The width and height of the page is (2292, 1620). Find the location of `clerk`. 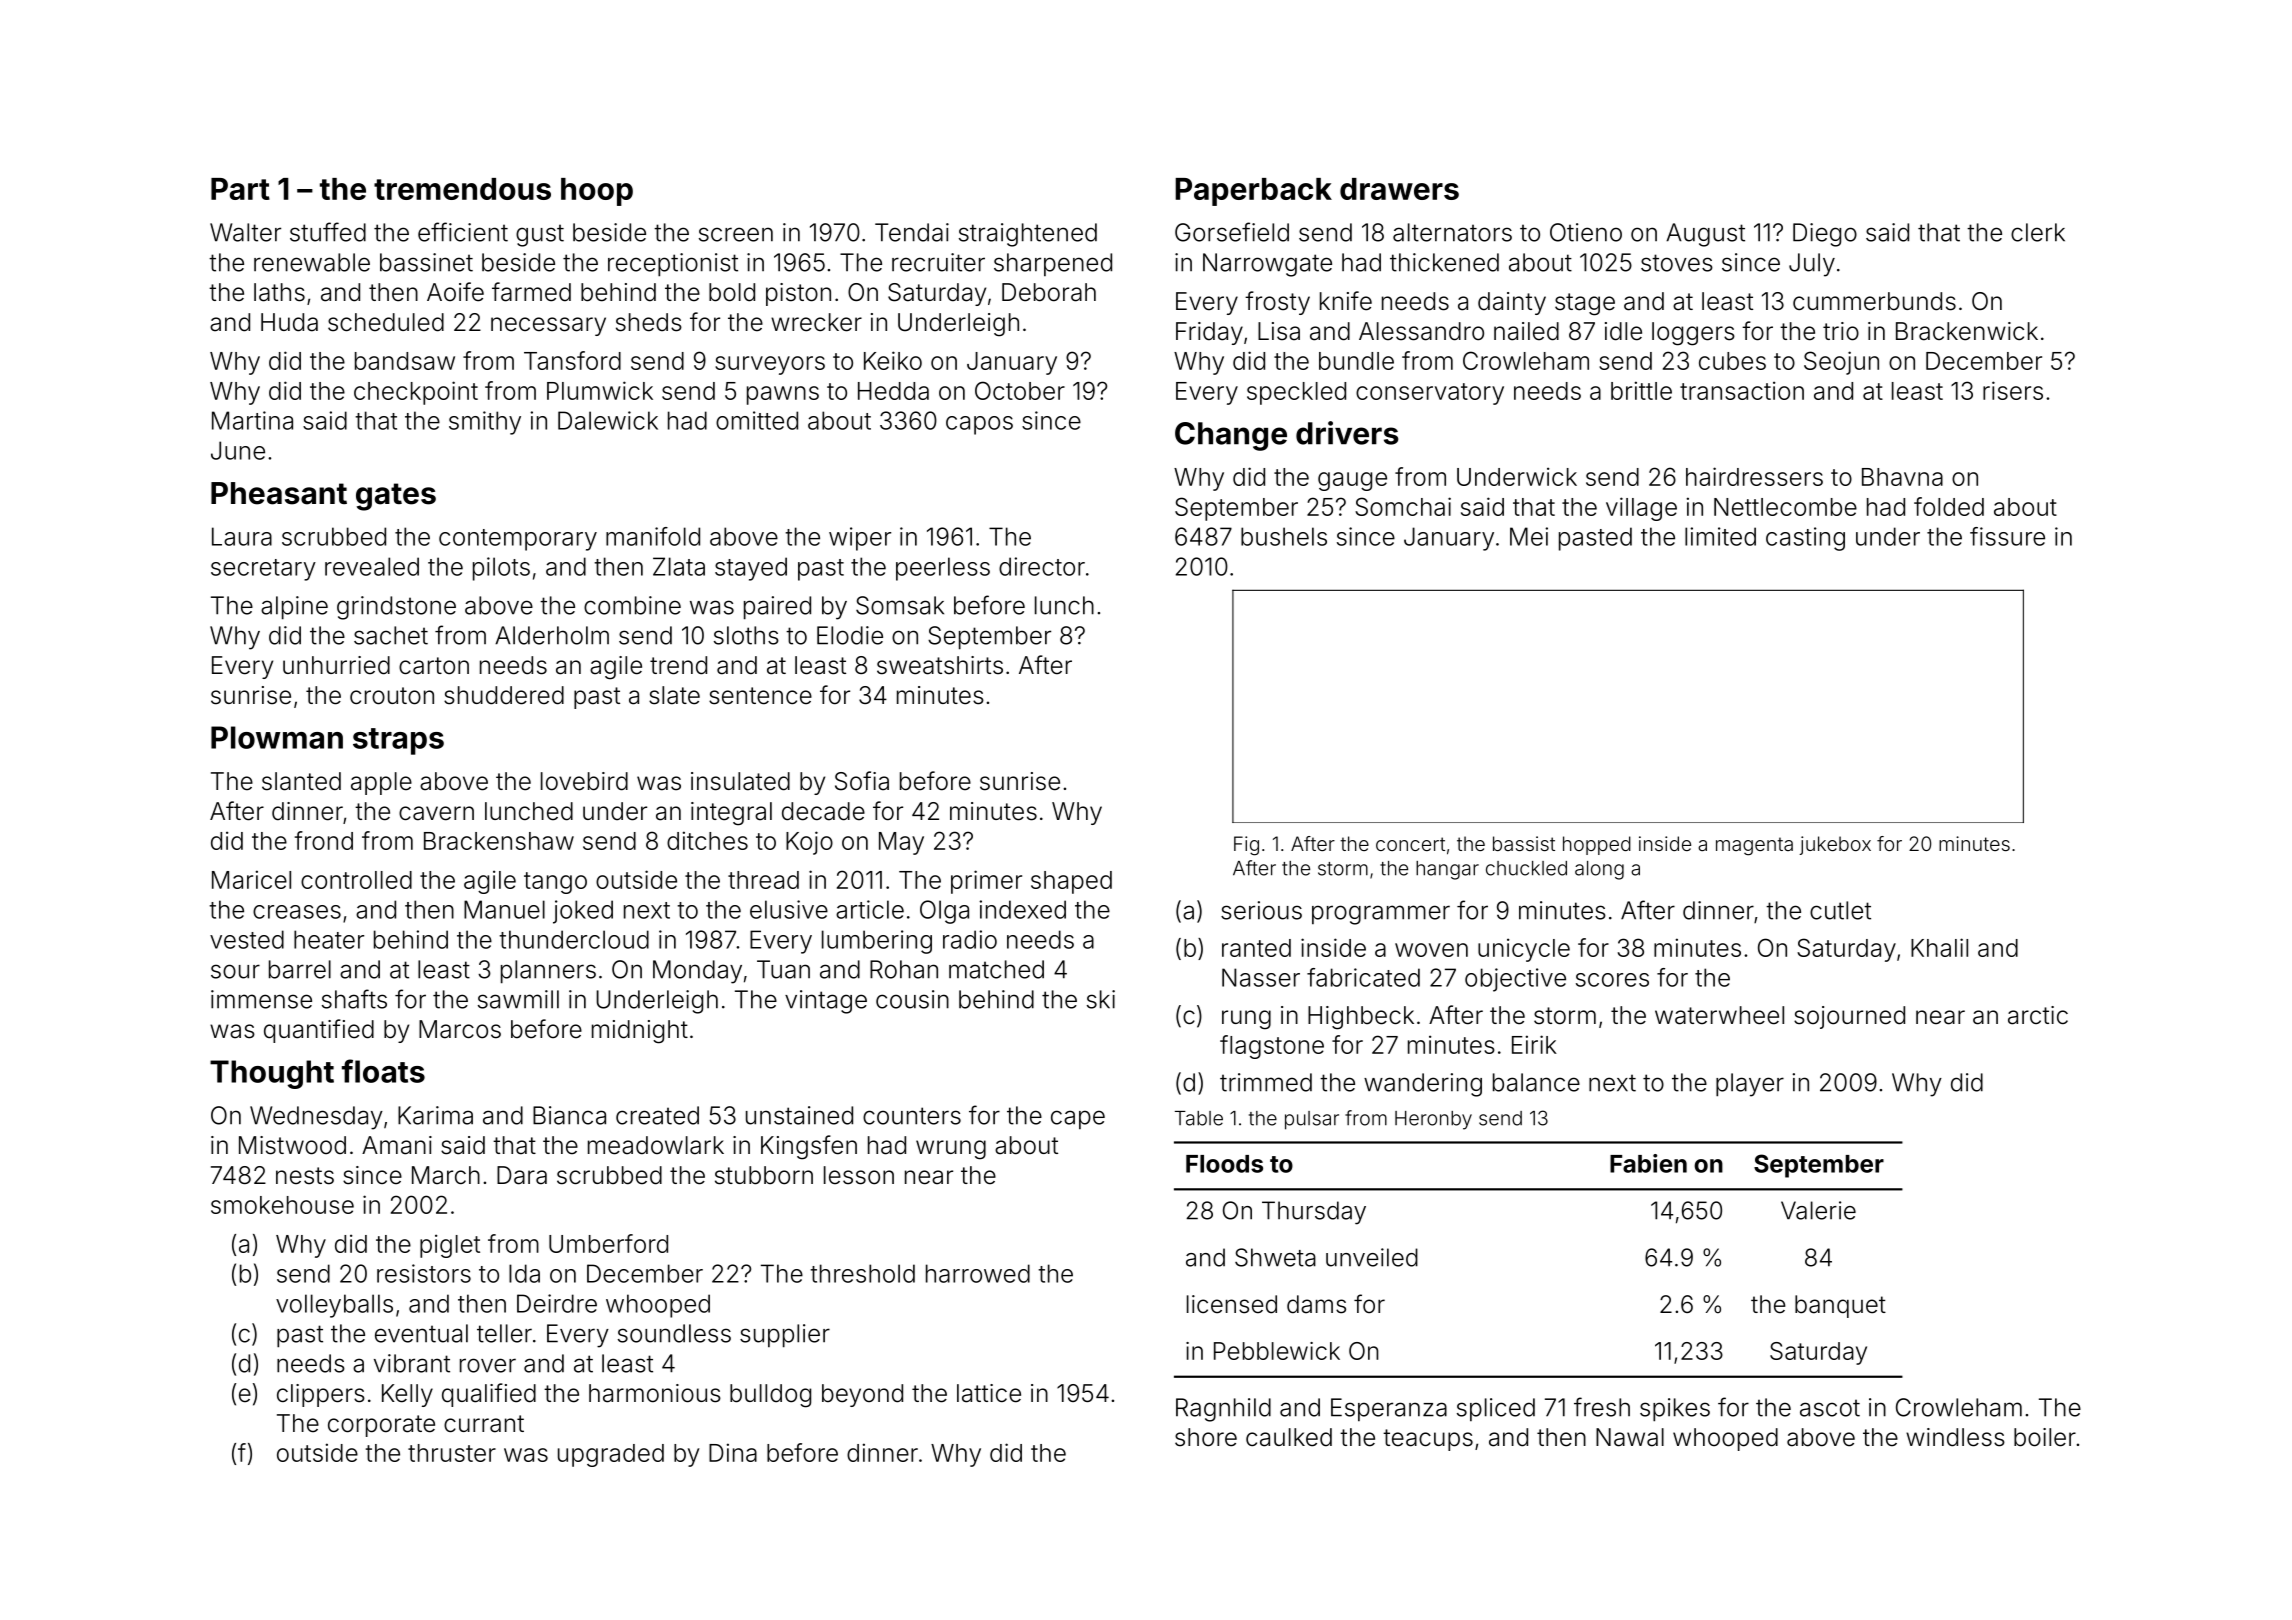

clerk is located at coordinates (2038, 232).
